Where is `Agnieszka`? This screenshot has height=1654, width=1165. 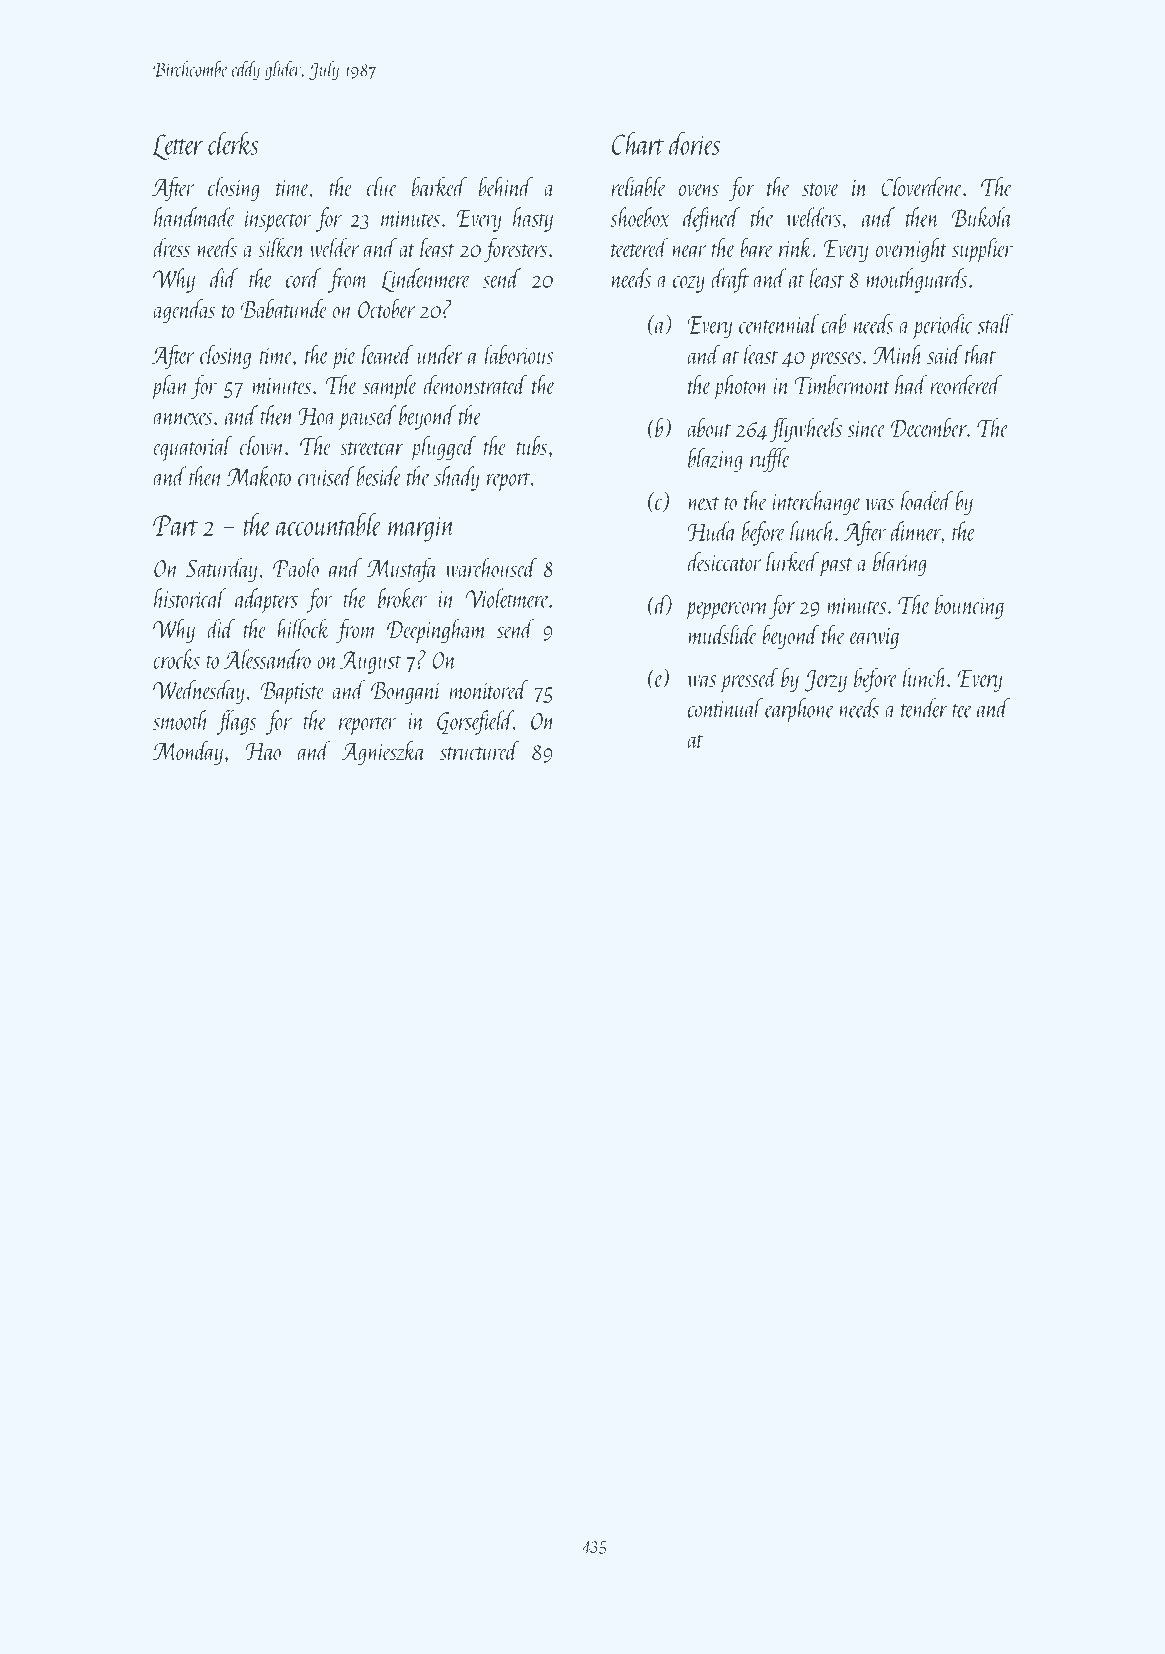
Agnieszka is located at coordinates (383, 753).
